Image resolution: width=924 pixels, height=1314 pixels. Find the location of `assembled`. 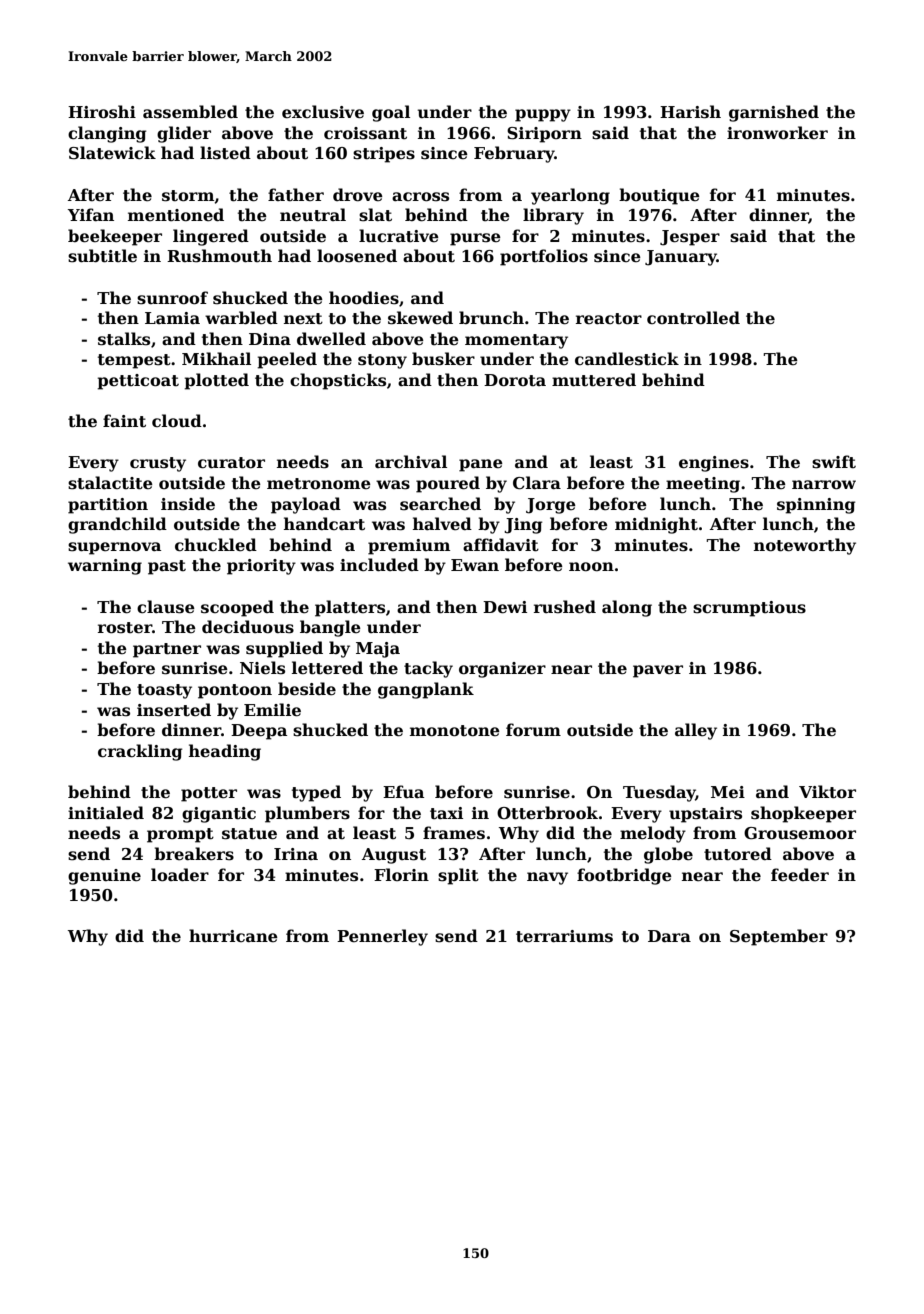

assembled is located at coordinates (190, 112).
